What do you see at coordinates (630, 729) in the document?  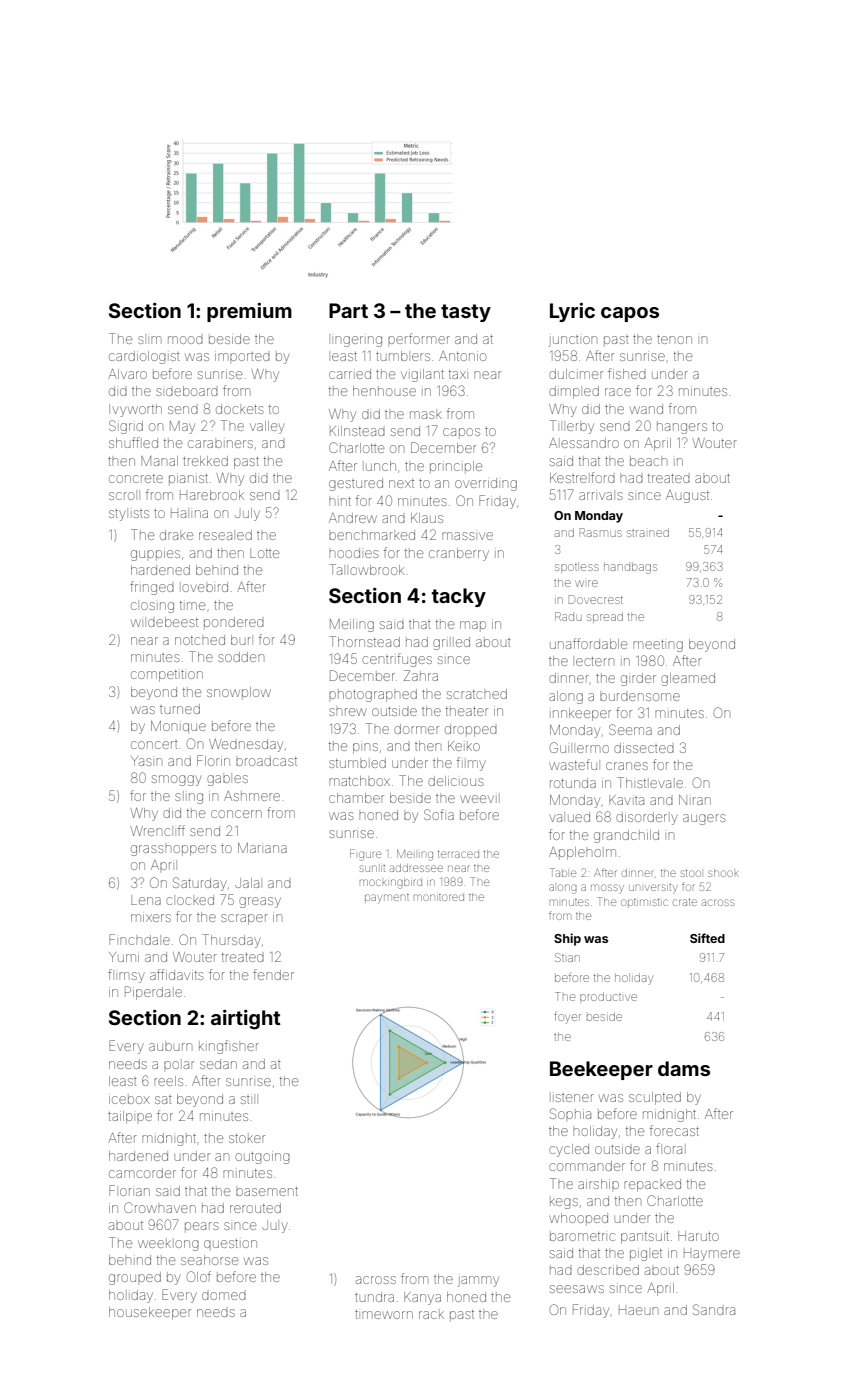 I see `Seema` at bounding box center [630, 729].
